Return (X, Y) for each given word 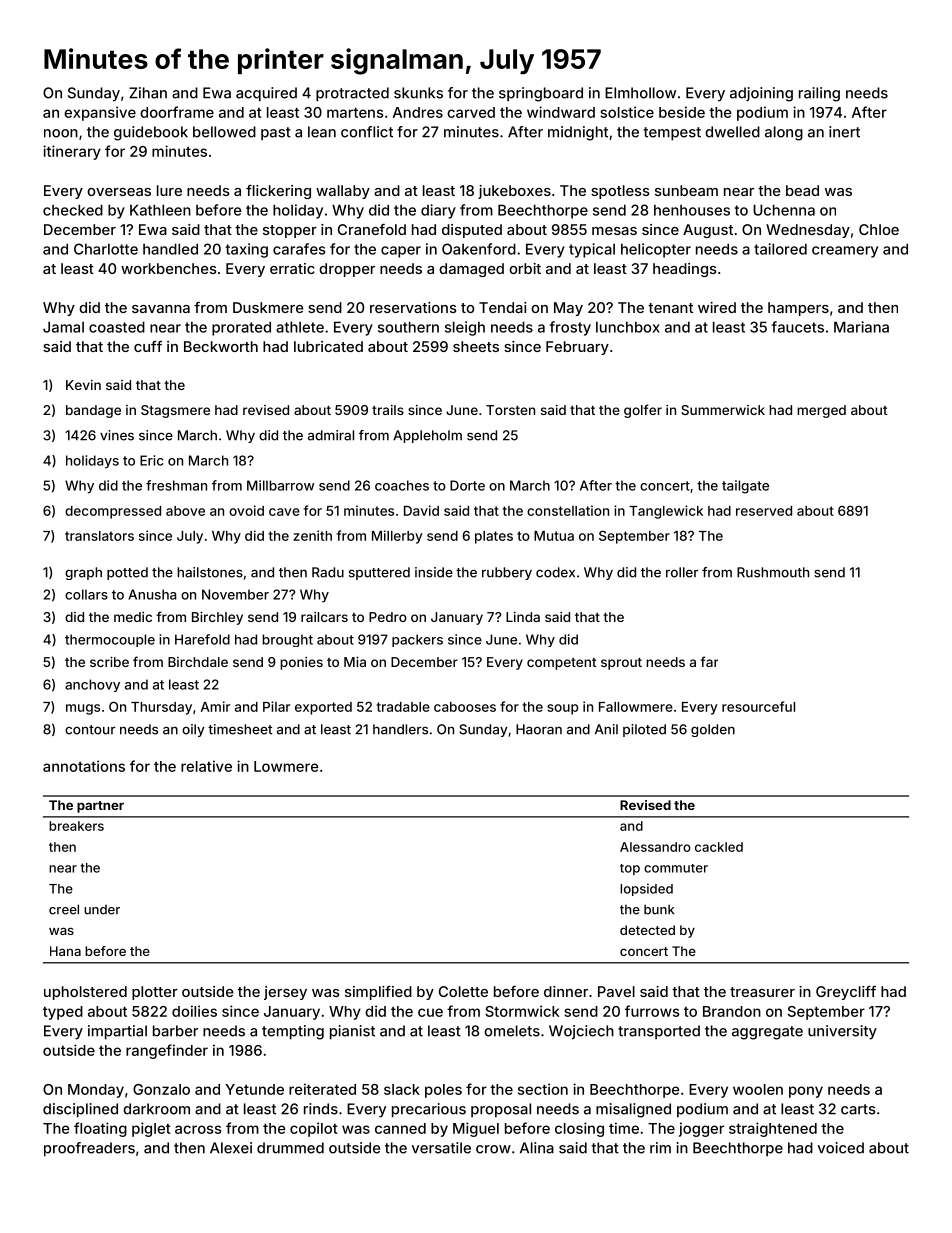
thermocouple (110, 640)
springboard (541, 94)
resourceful (758, 706)
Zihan (148, 93)
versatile (441, 1148)
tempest (672, 134)
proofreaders (89, 1149)
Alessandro (655, 847)
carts (858, 1109)
